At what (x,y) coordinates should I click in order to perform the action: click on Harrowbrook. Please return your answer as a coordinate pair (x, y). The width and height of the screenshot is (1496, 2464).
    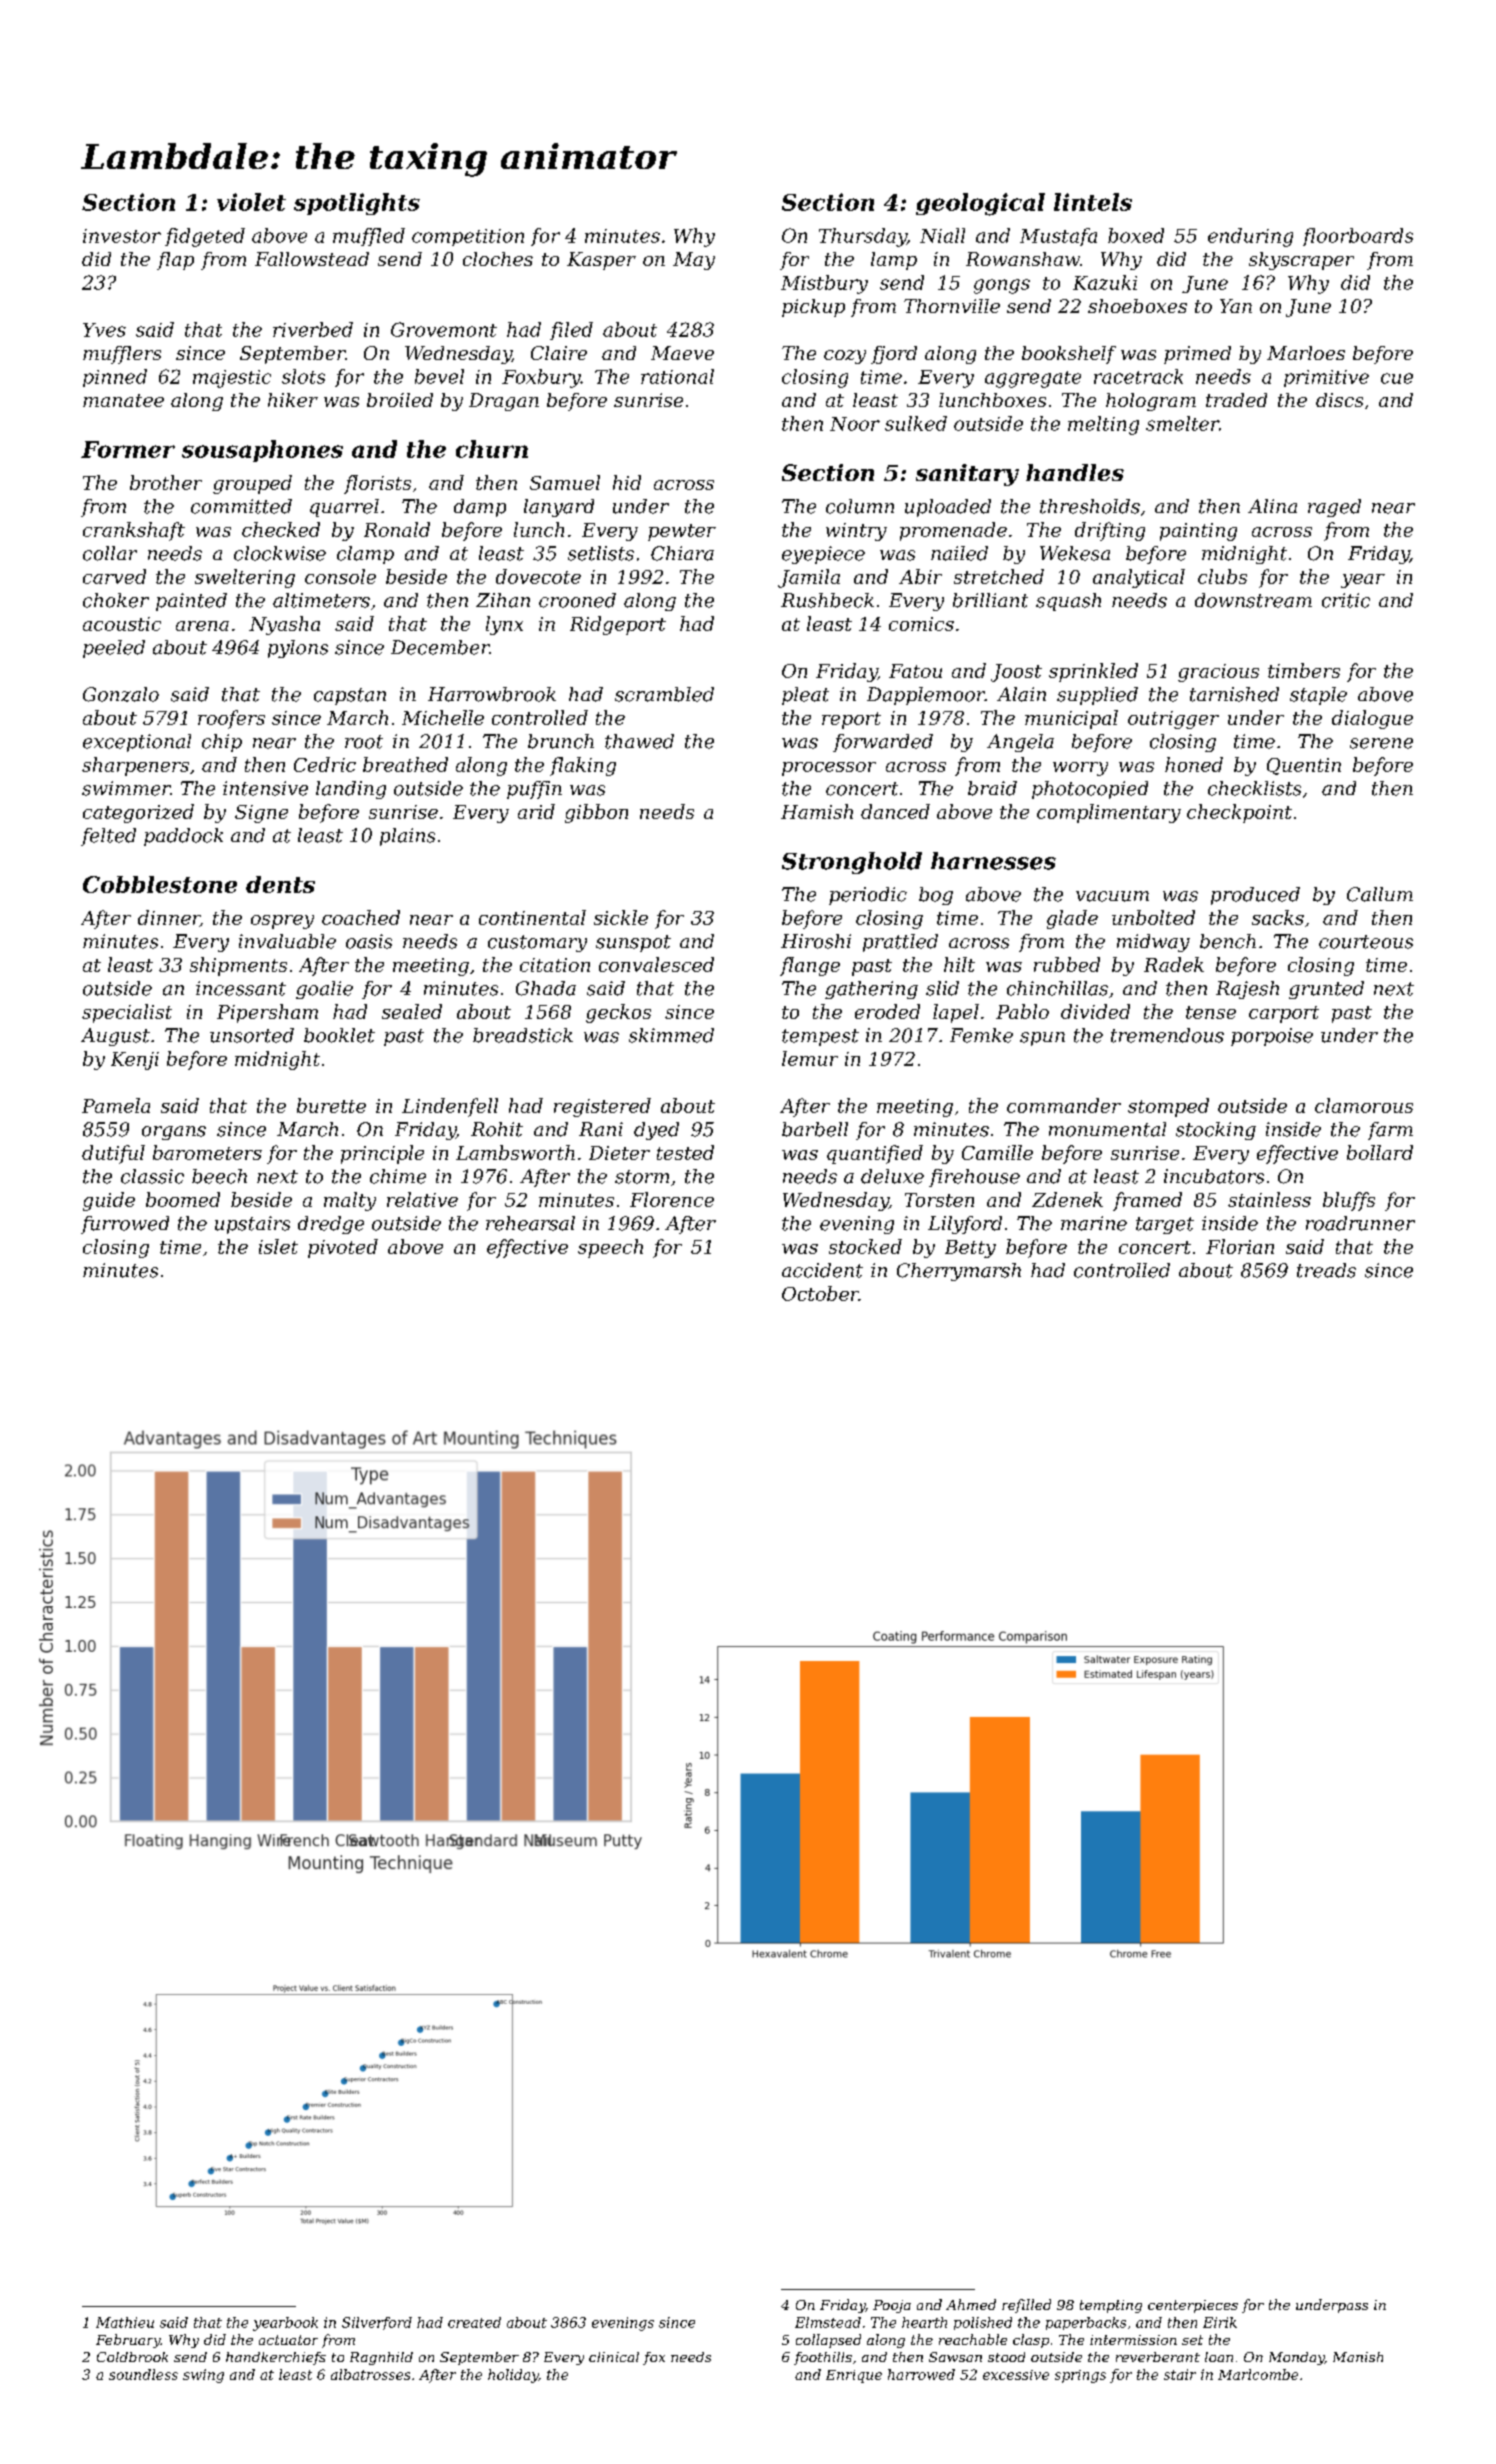
    Looking at the image, I should click on (492, 694).
